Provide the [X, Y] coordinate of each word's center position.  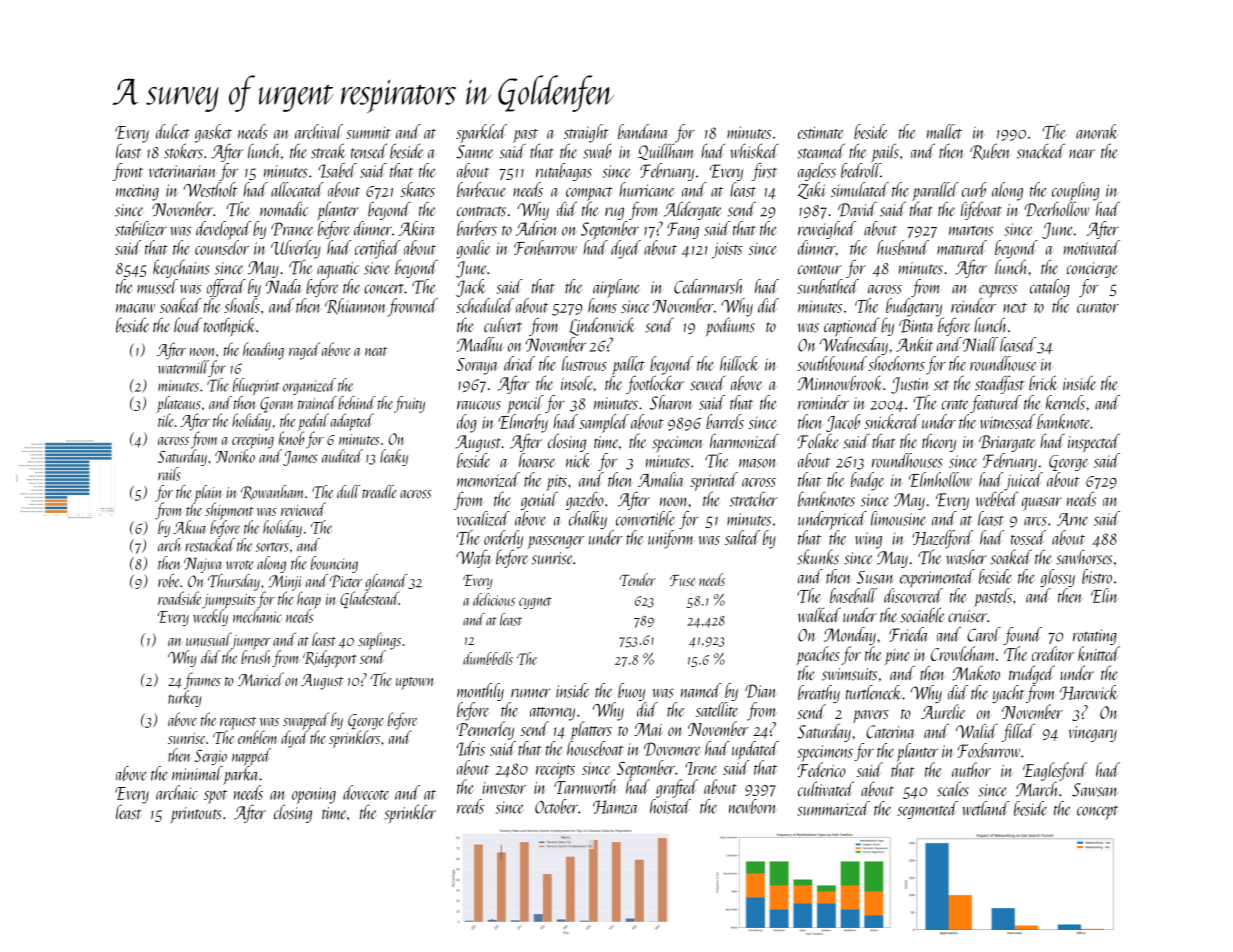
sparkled [481, 133]
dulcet [173, 131]
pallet [628, 365]
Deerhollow [1057, 209]
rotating [1095, 637]
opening [314, 795]
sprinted [714, 481]
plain [207, 493]
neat [376, 351]
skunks [818, 557]
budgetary [914, 307]
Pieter [346, 581]
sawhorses [1084, 557]
